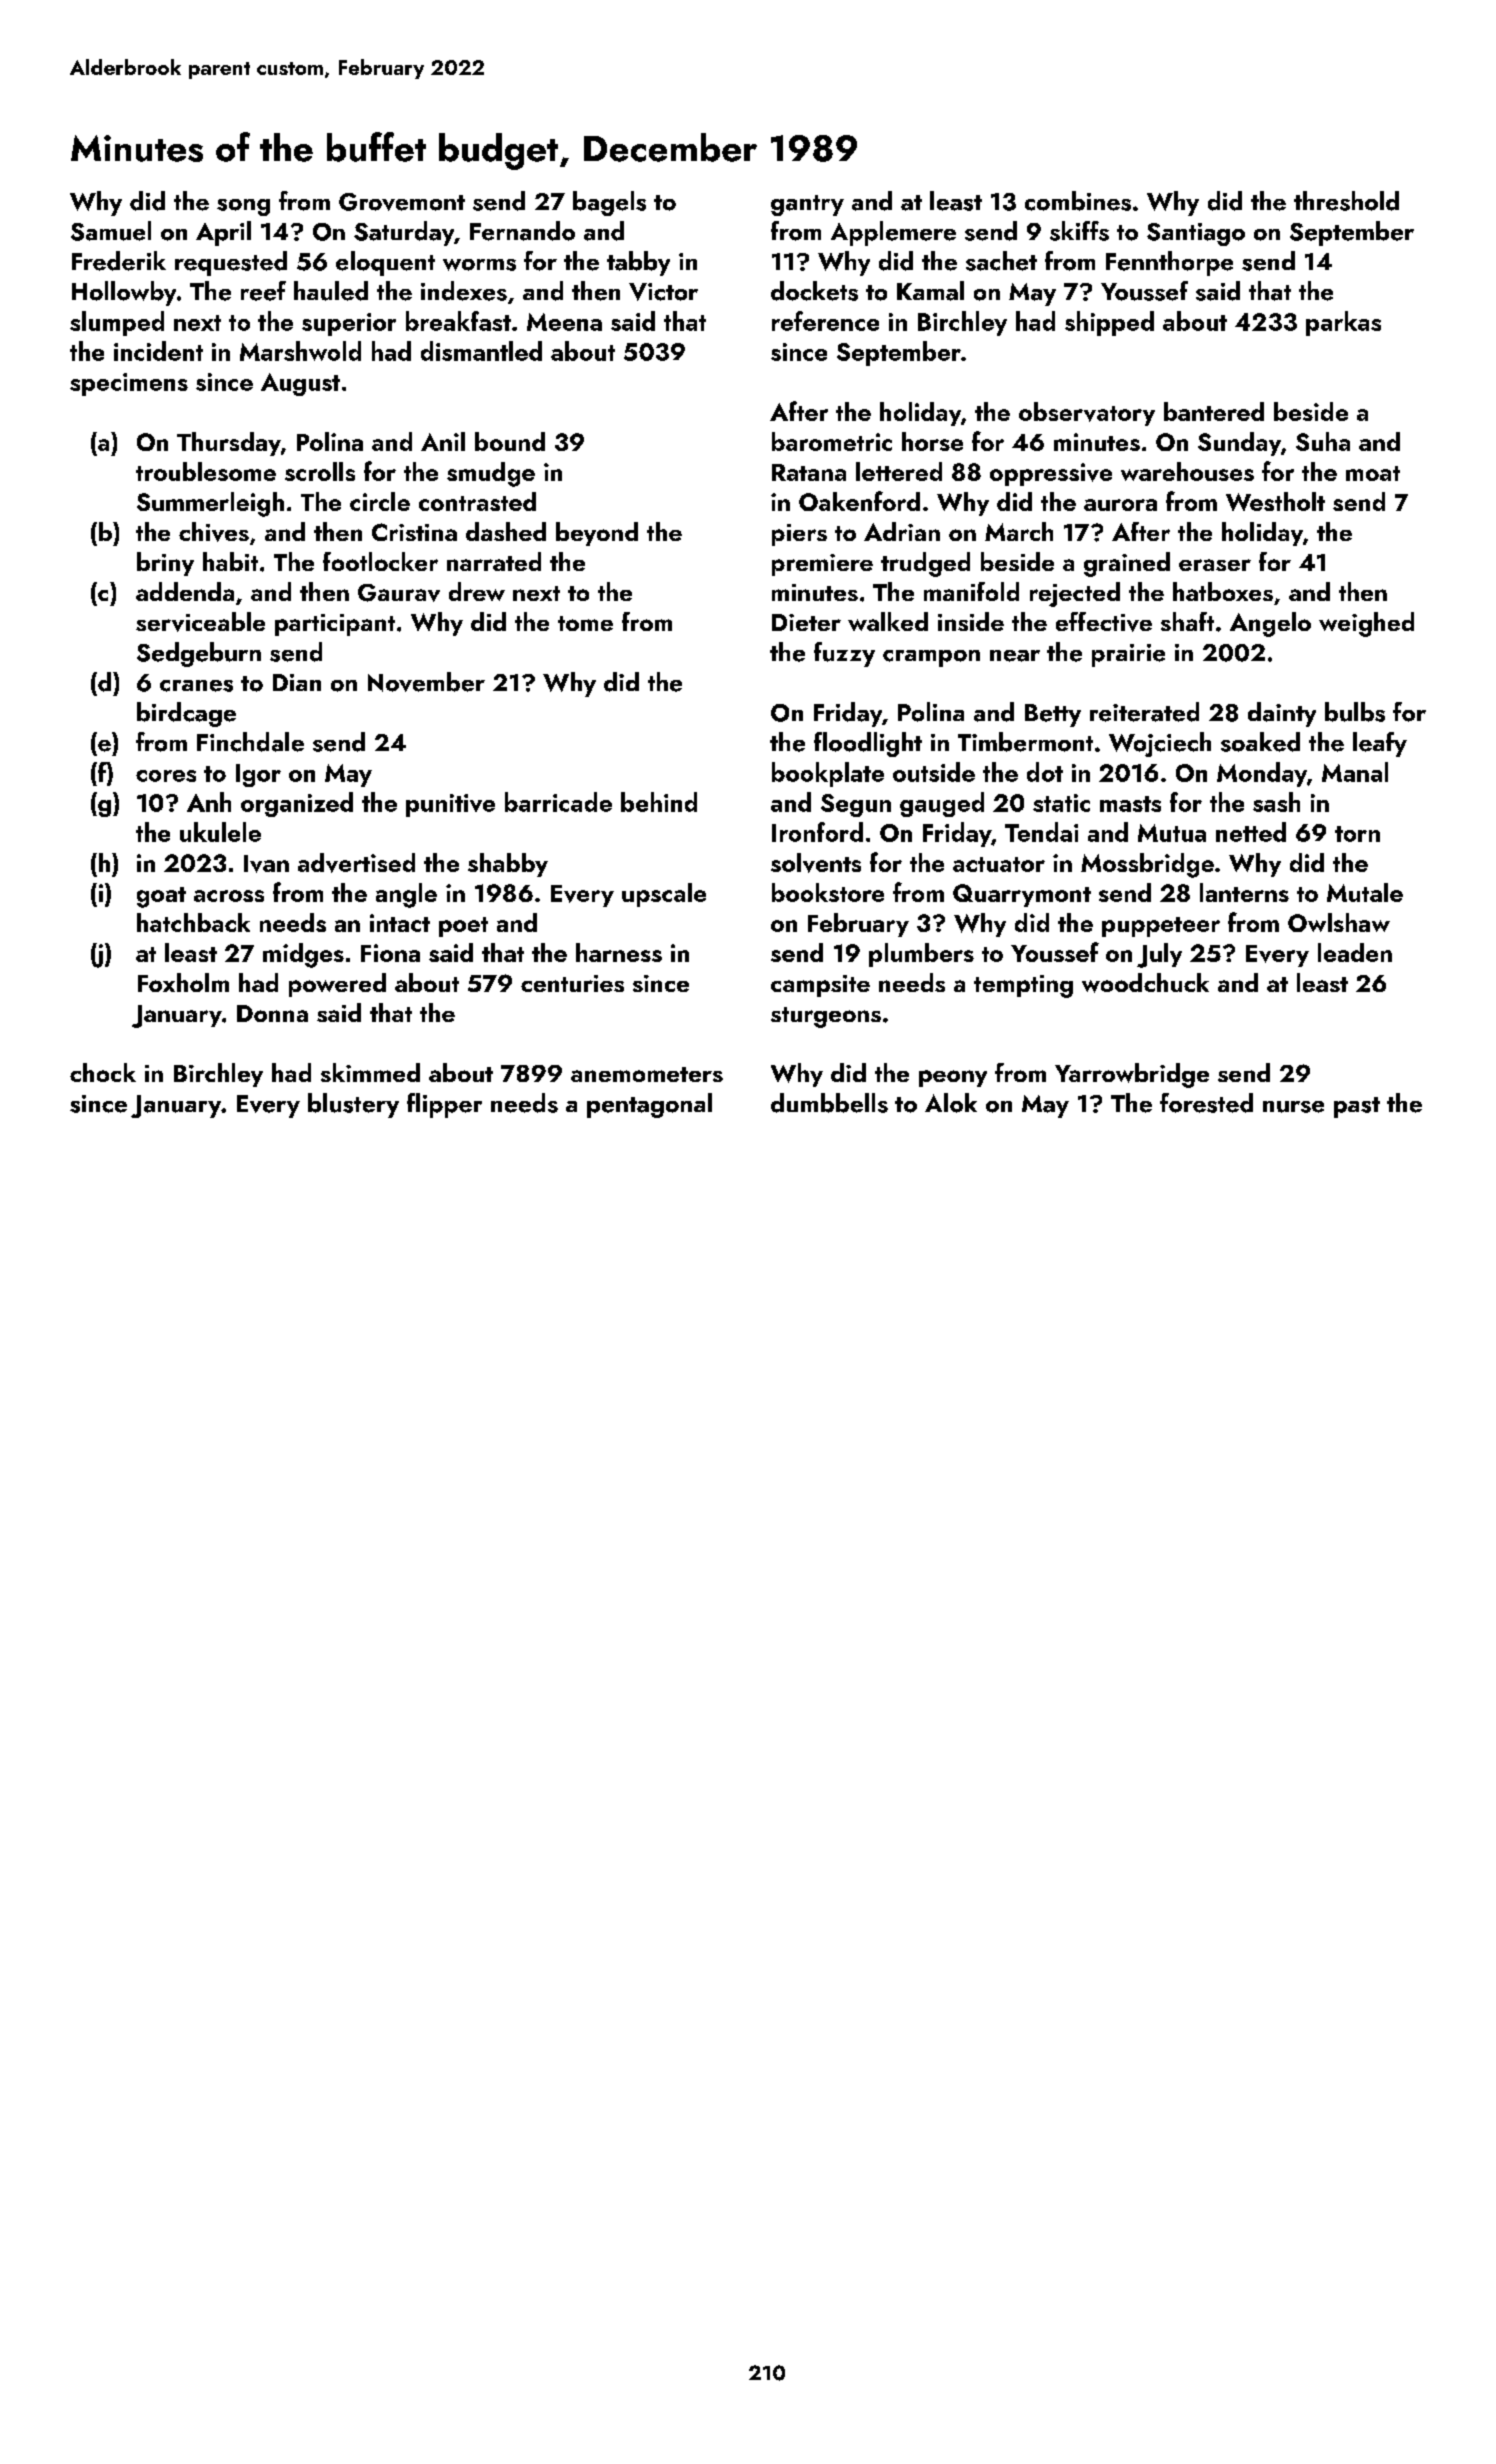 Image resolution: width=1496 pixels, height=2464 pixels. What do you see at coordinates (825, 321) in the document?
I see `reference` at bounding box center [825, 321].
